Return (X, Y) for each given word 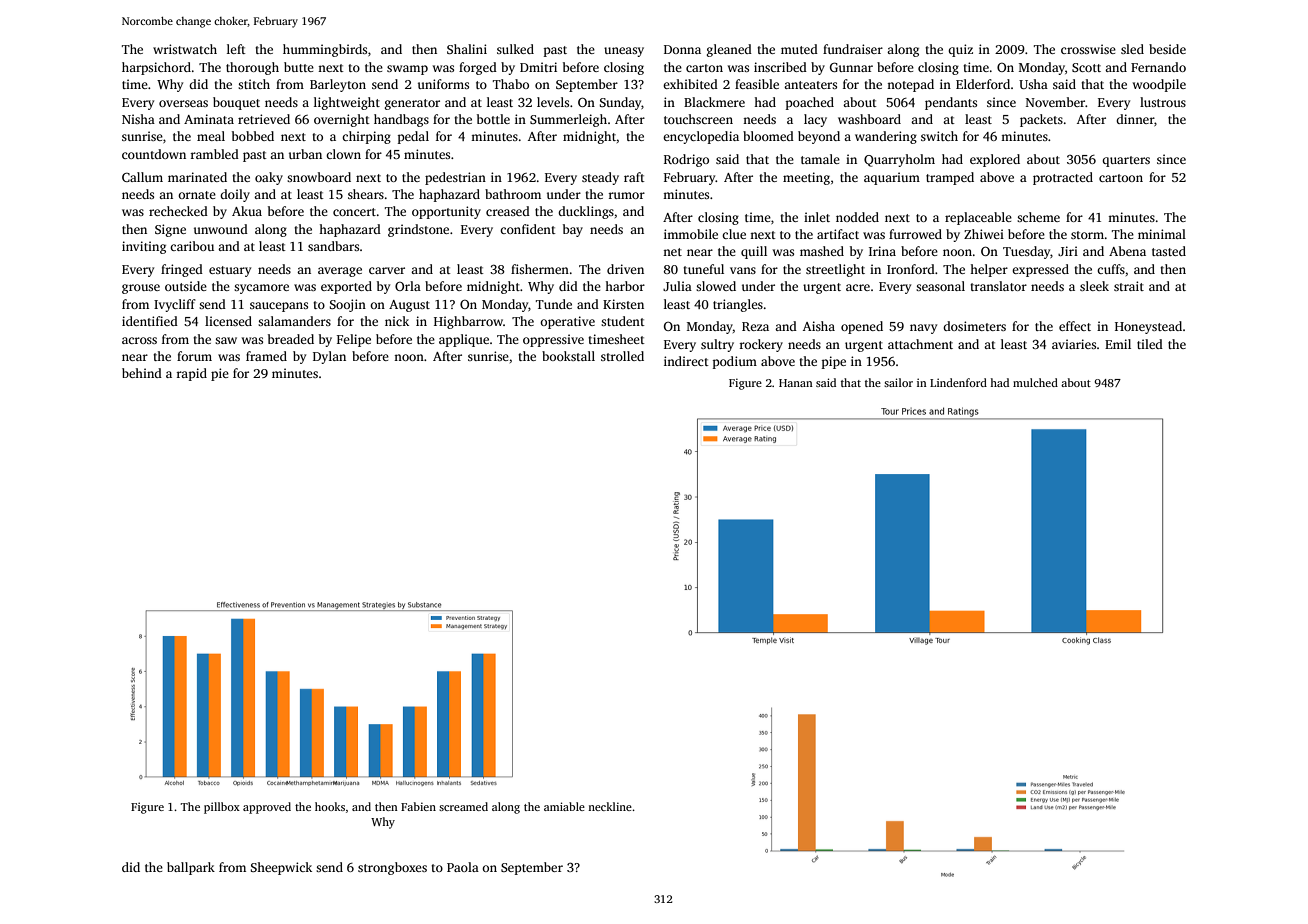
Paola (463, 867)
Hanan (796, 383)
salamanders (294, 321)
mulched (1035, 382)
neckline (610, 806)
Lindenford (958, 382)
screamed (463, 806)
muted (799, 49)
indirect (686, 361)
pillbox (222, 808)
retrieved (264, 119)
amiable (564, 806)
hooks (330, 806)
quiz (960, 50)
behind (142, 373)
